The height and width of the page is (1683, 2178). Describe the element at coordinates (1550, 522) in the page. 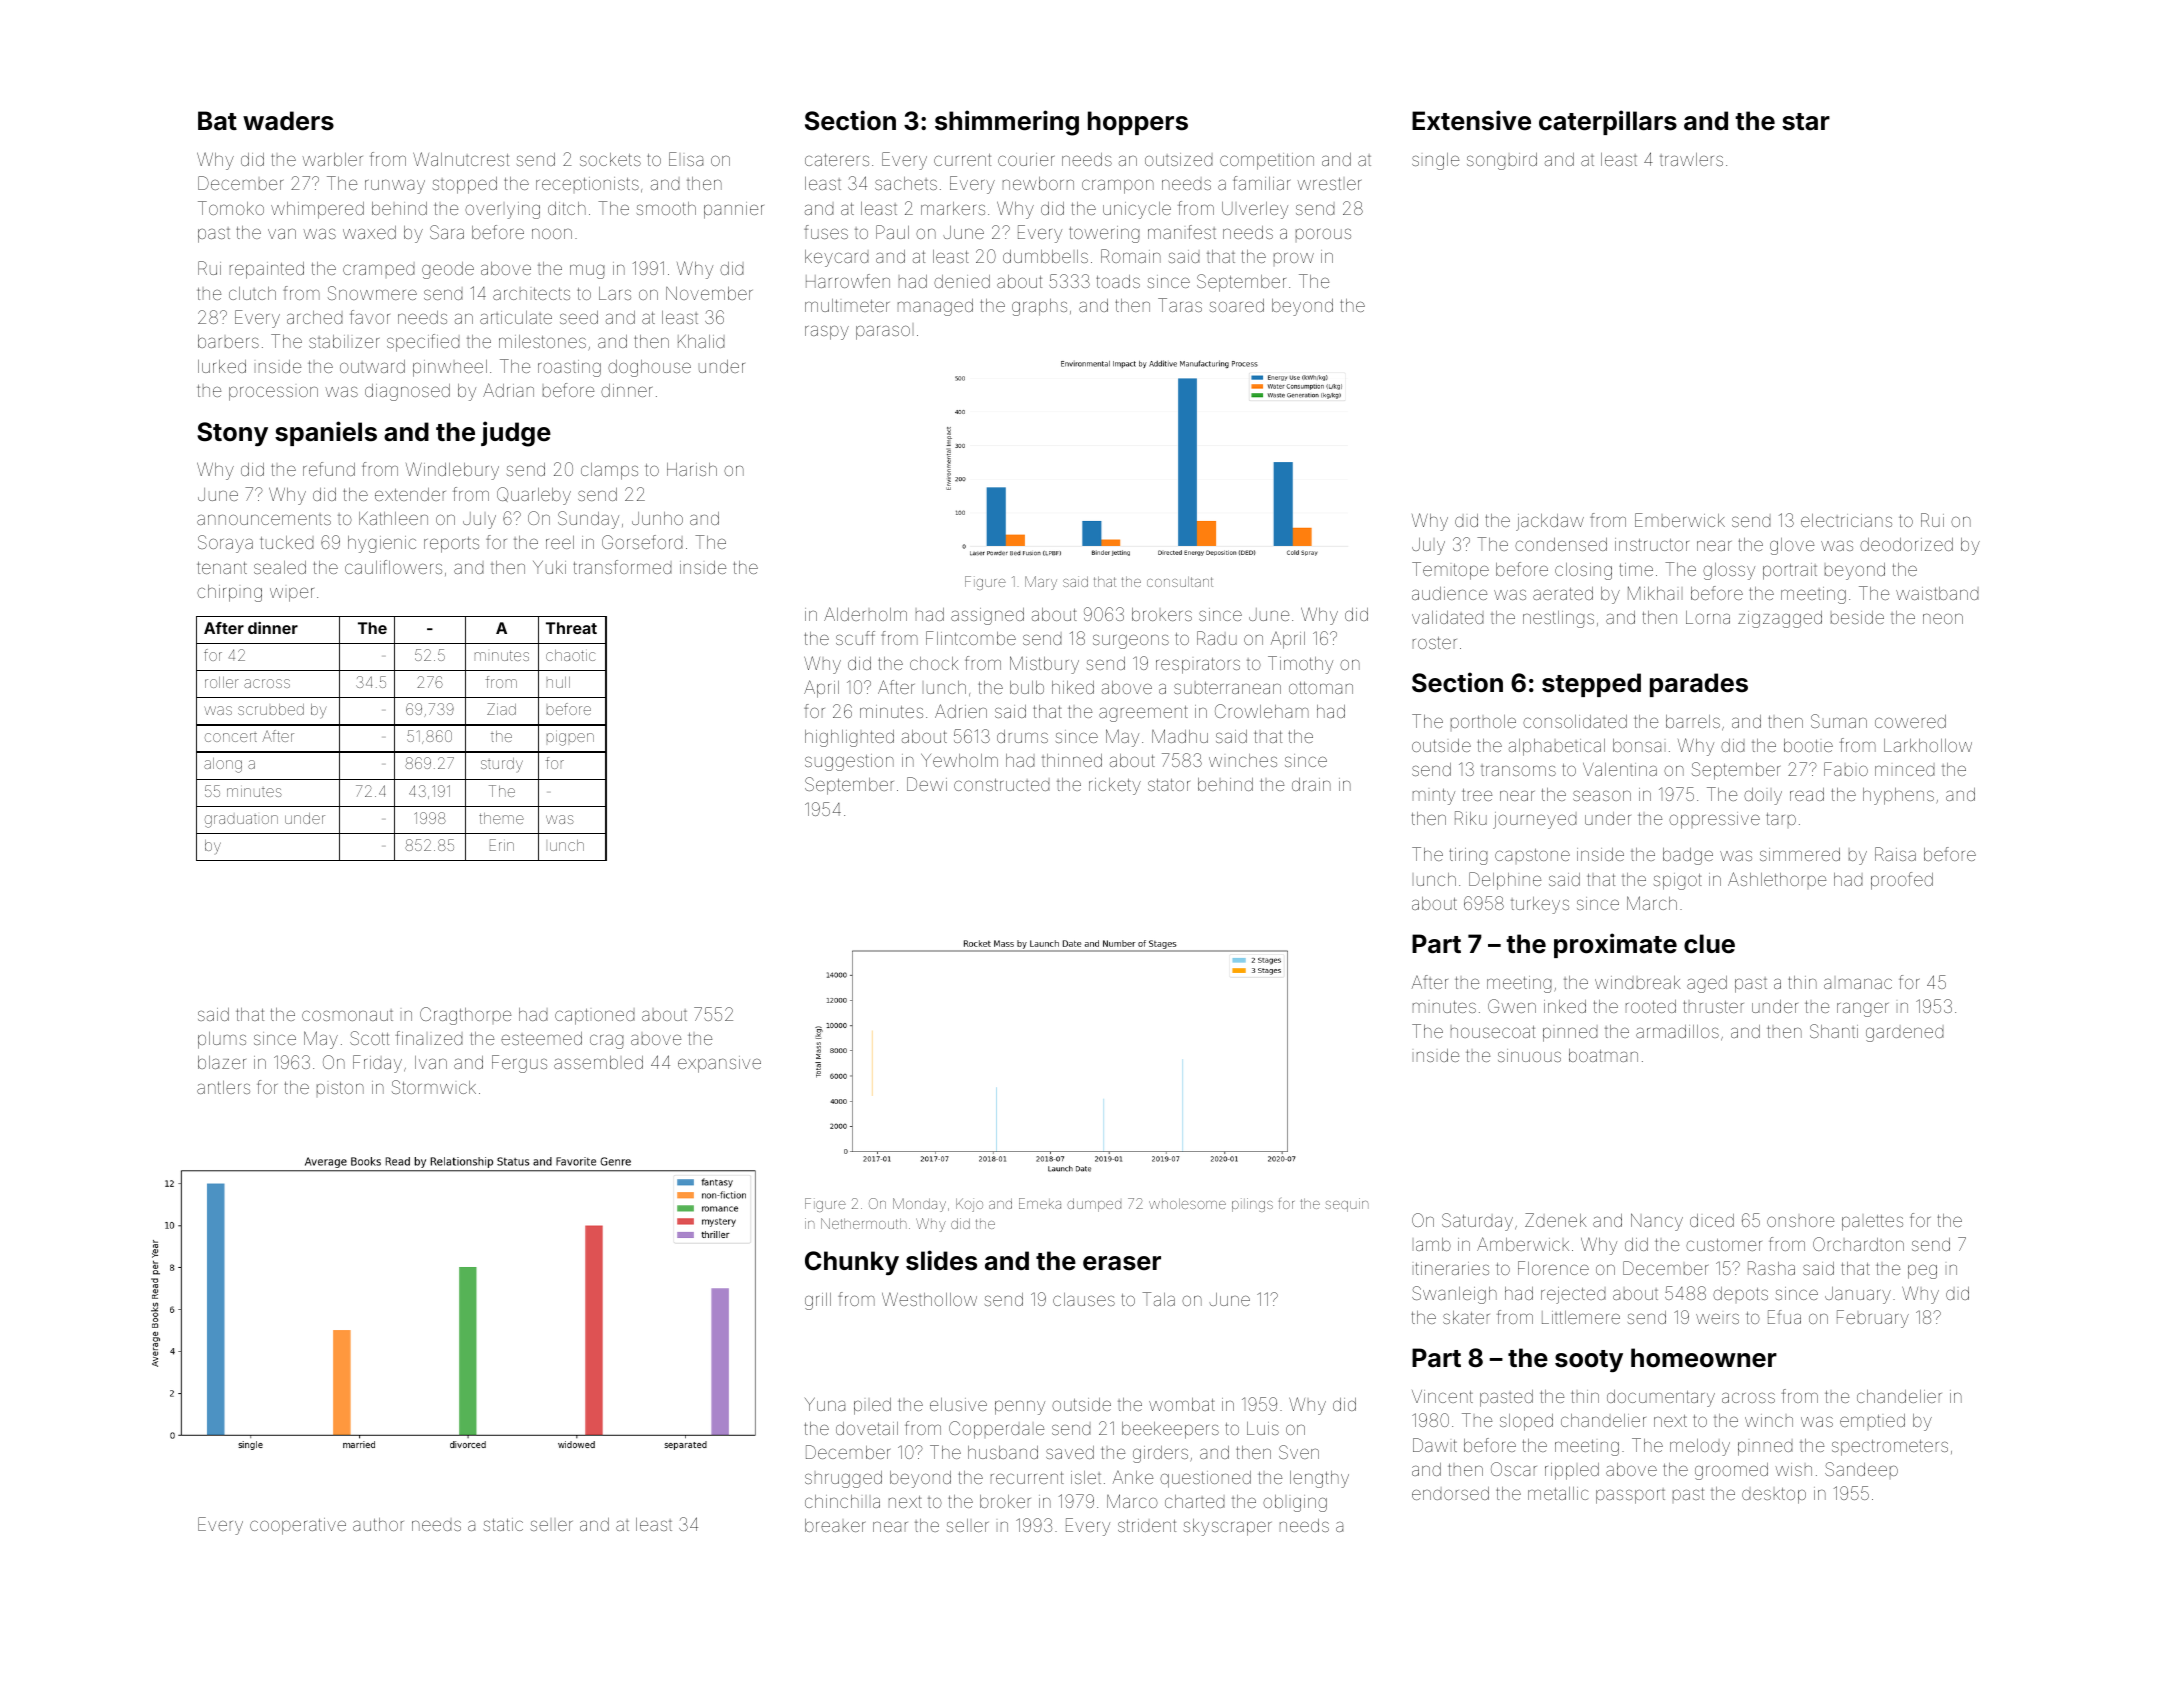

I see `jackdaw` at that location.
